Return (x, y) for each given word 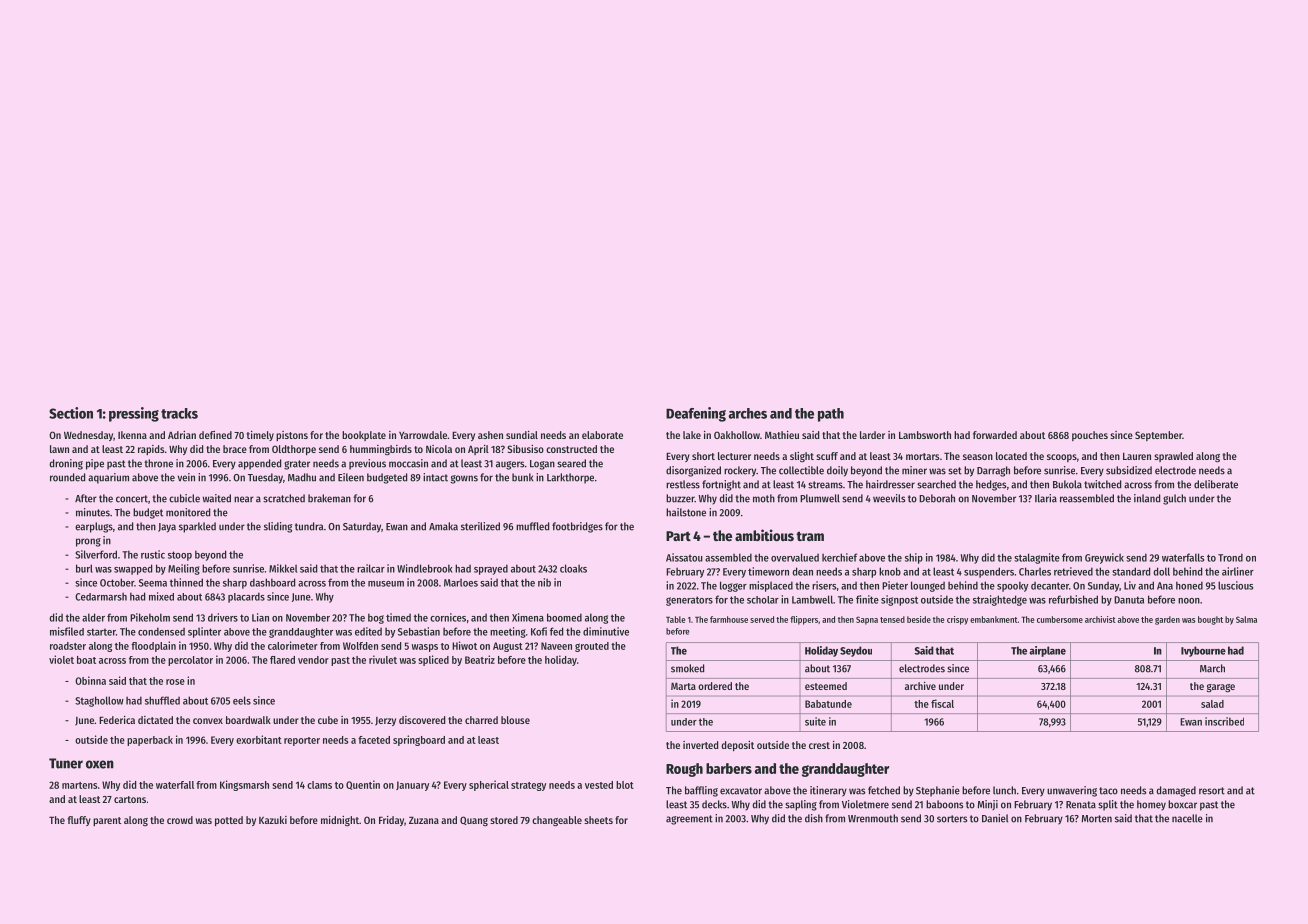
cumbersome (1060, 619)
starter (101, 632)
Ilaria (1046, 498)
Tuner (66, 763)
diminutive (606, 631)
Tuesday (265, 478)
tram (810, 536)
